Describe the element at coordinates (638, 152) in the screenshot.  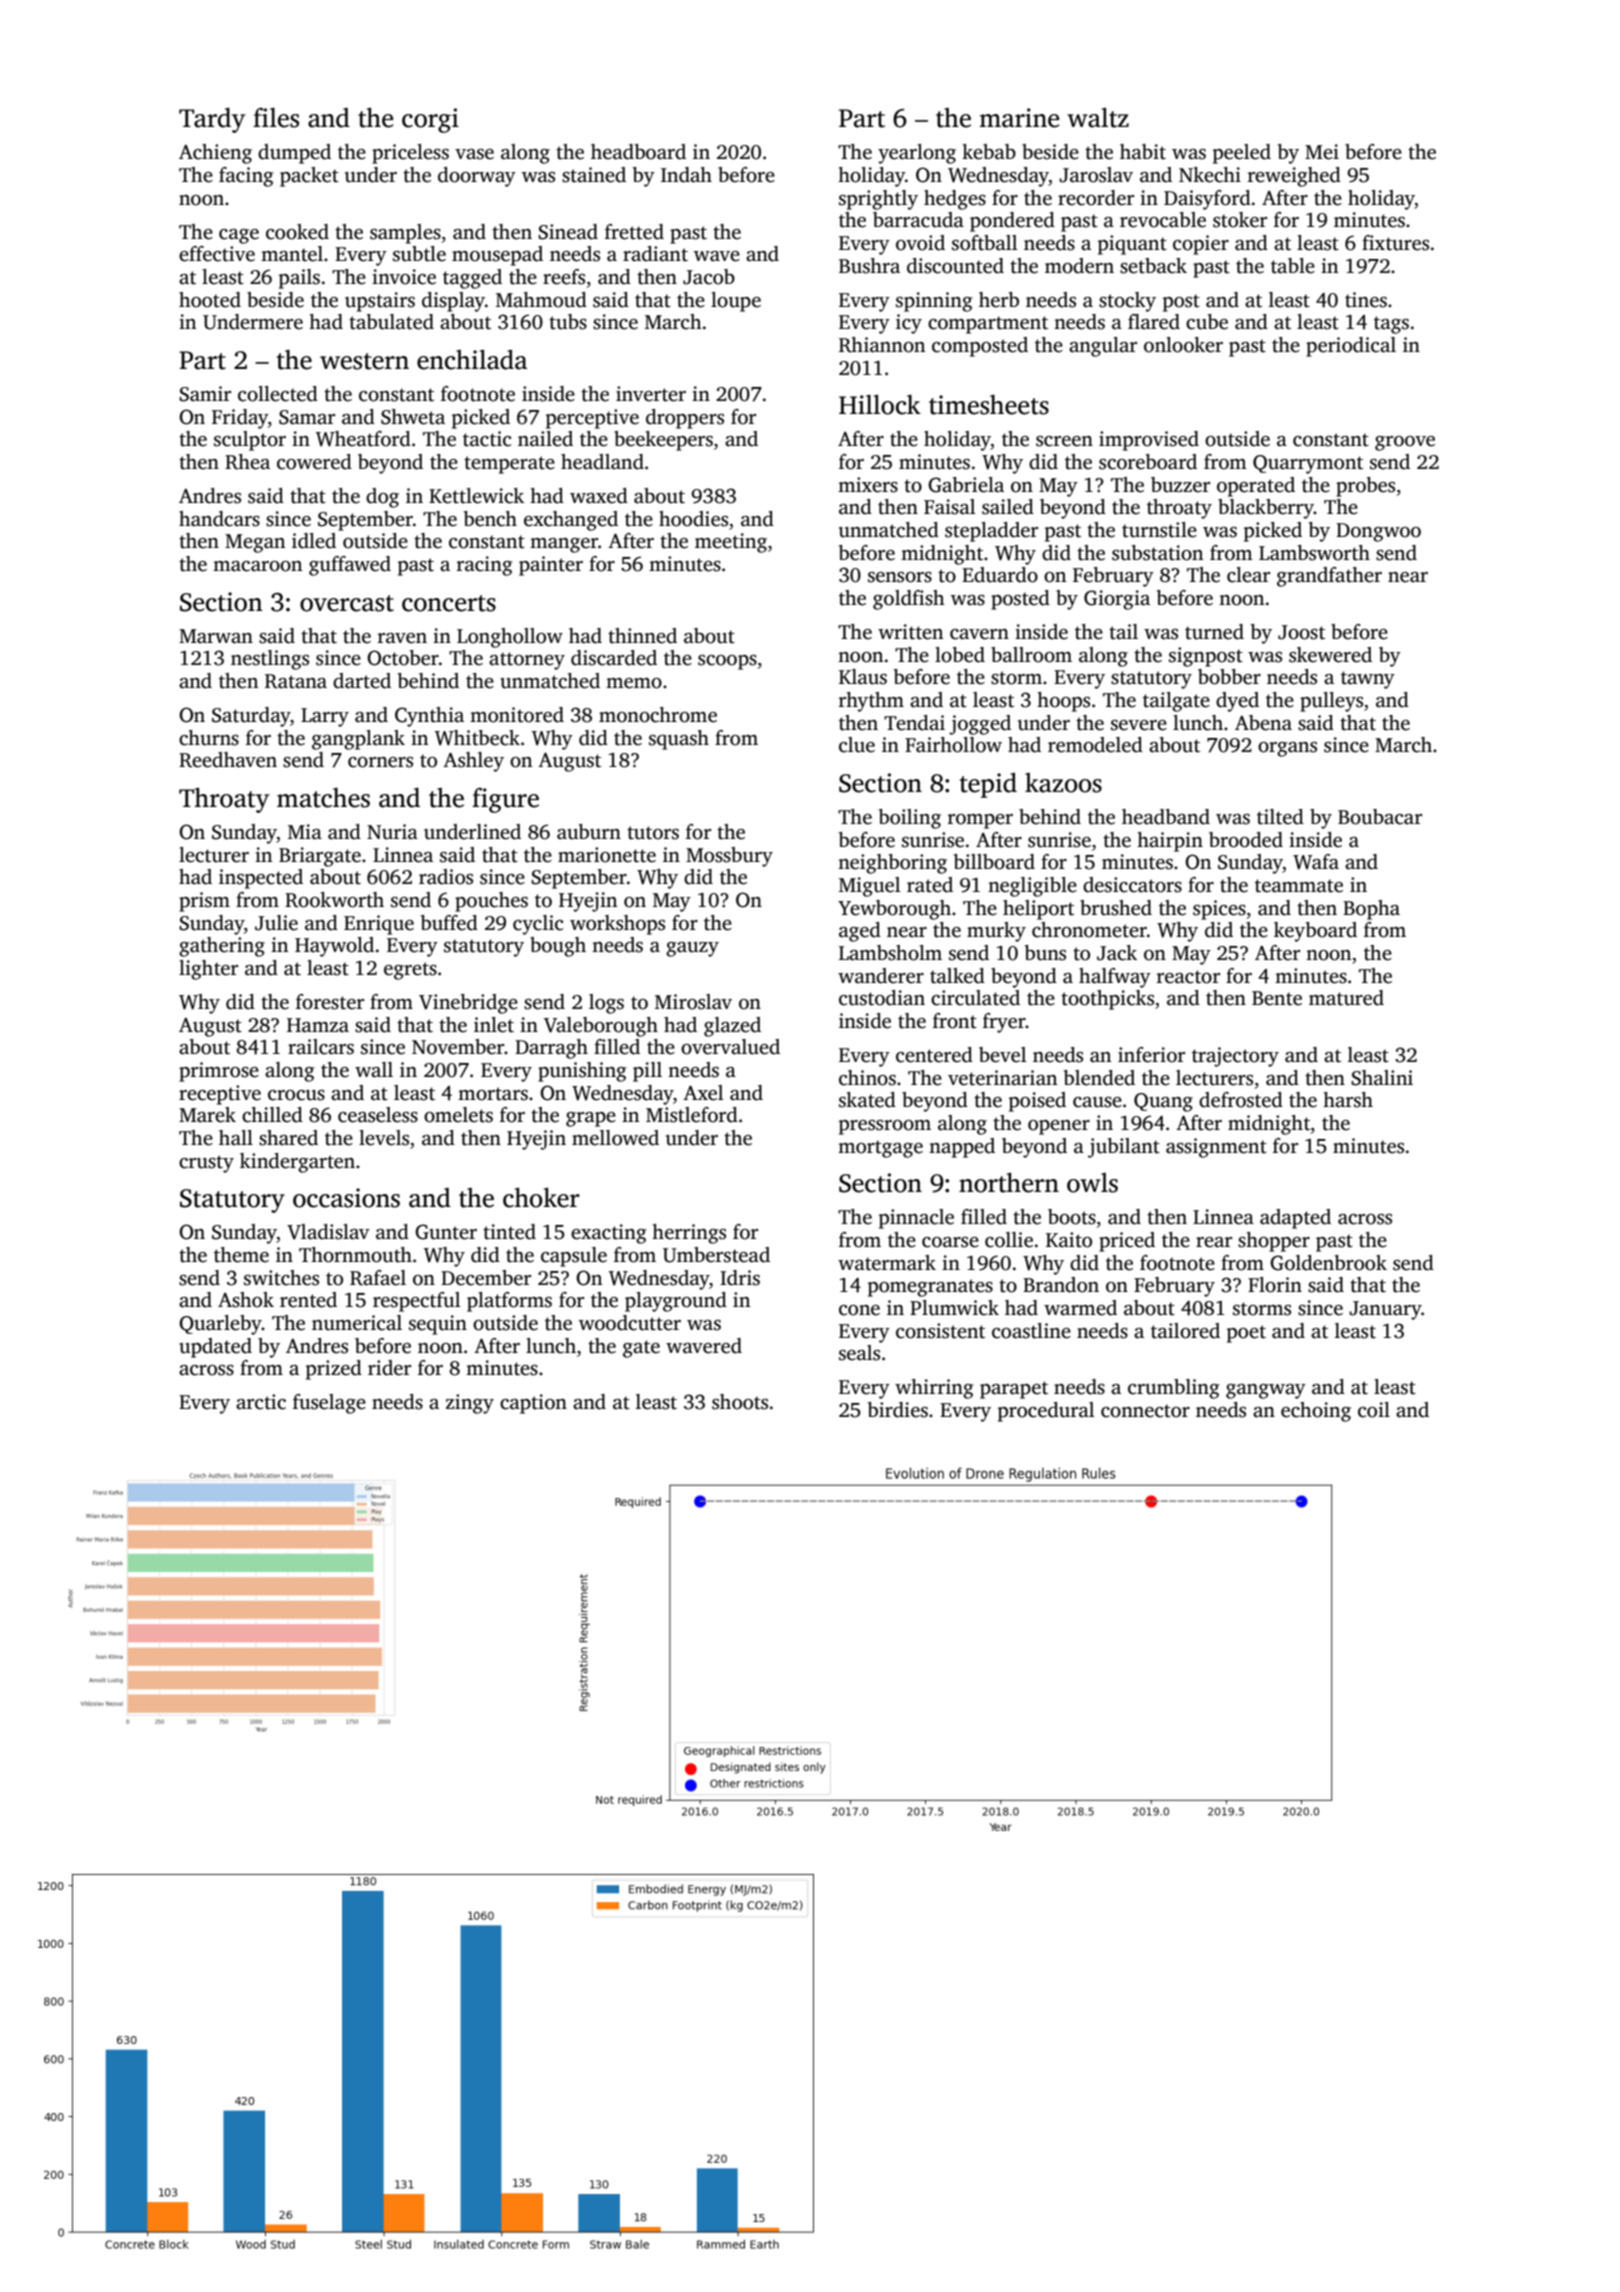
I see `headboard` at that location.
